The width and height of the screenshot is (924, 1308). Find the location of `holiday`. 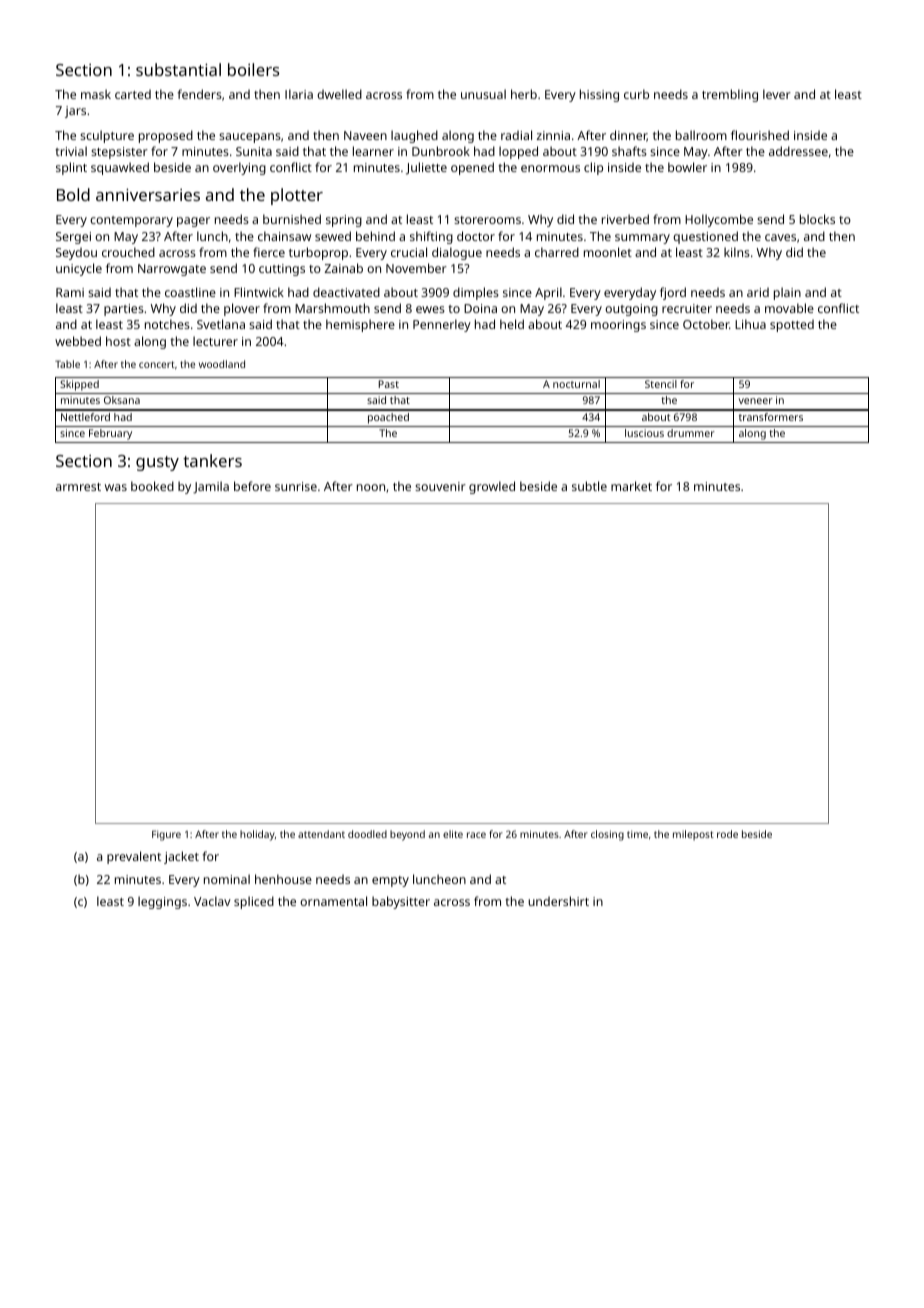

holiday is located at coordinates (257, 835).
